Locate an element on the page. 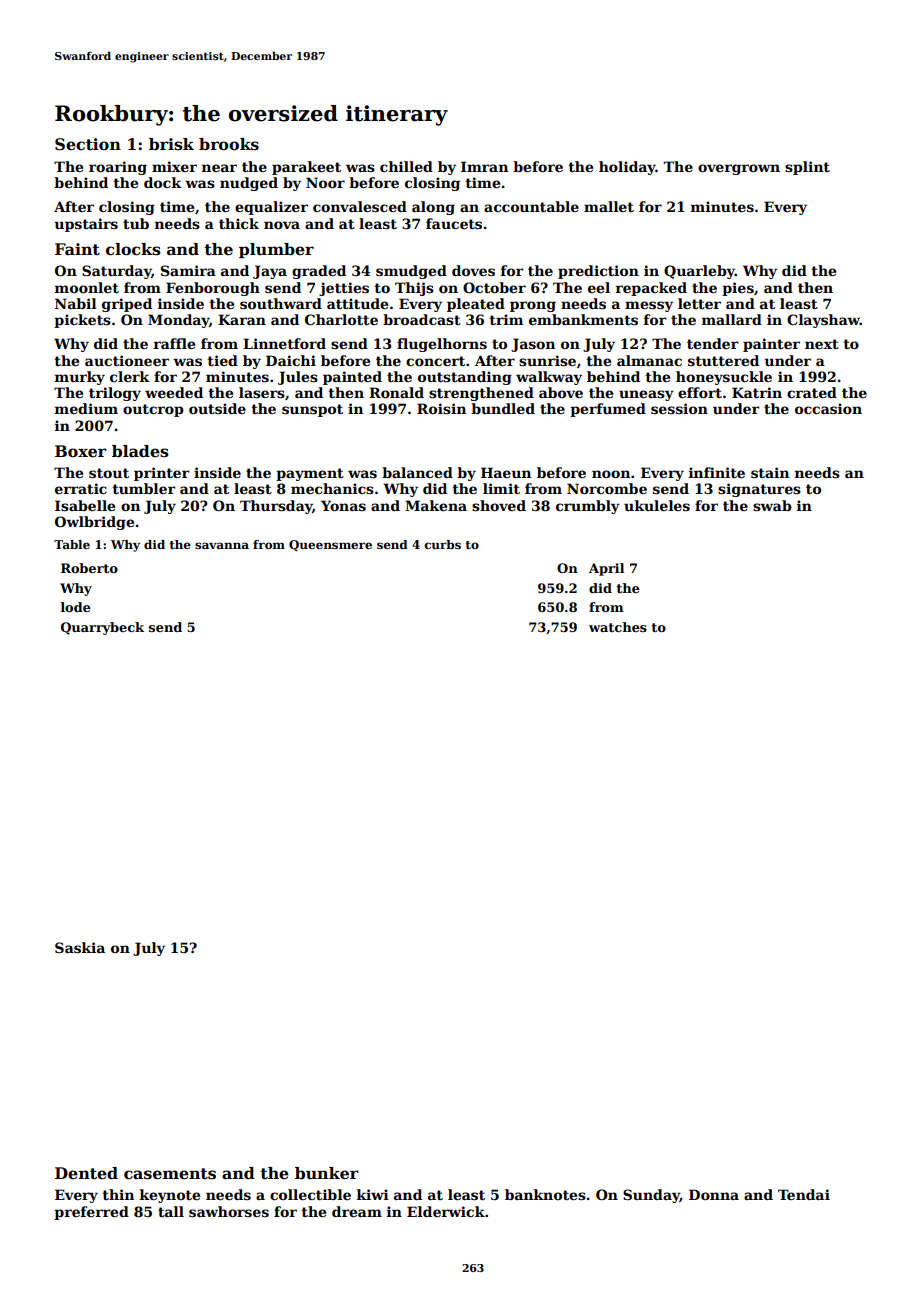 This document has height=1308, width=924. parakeet is located at coordinates (306, 168).
